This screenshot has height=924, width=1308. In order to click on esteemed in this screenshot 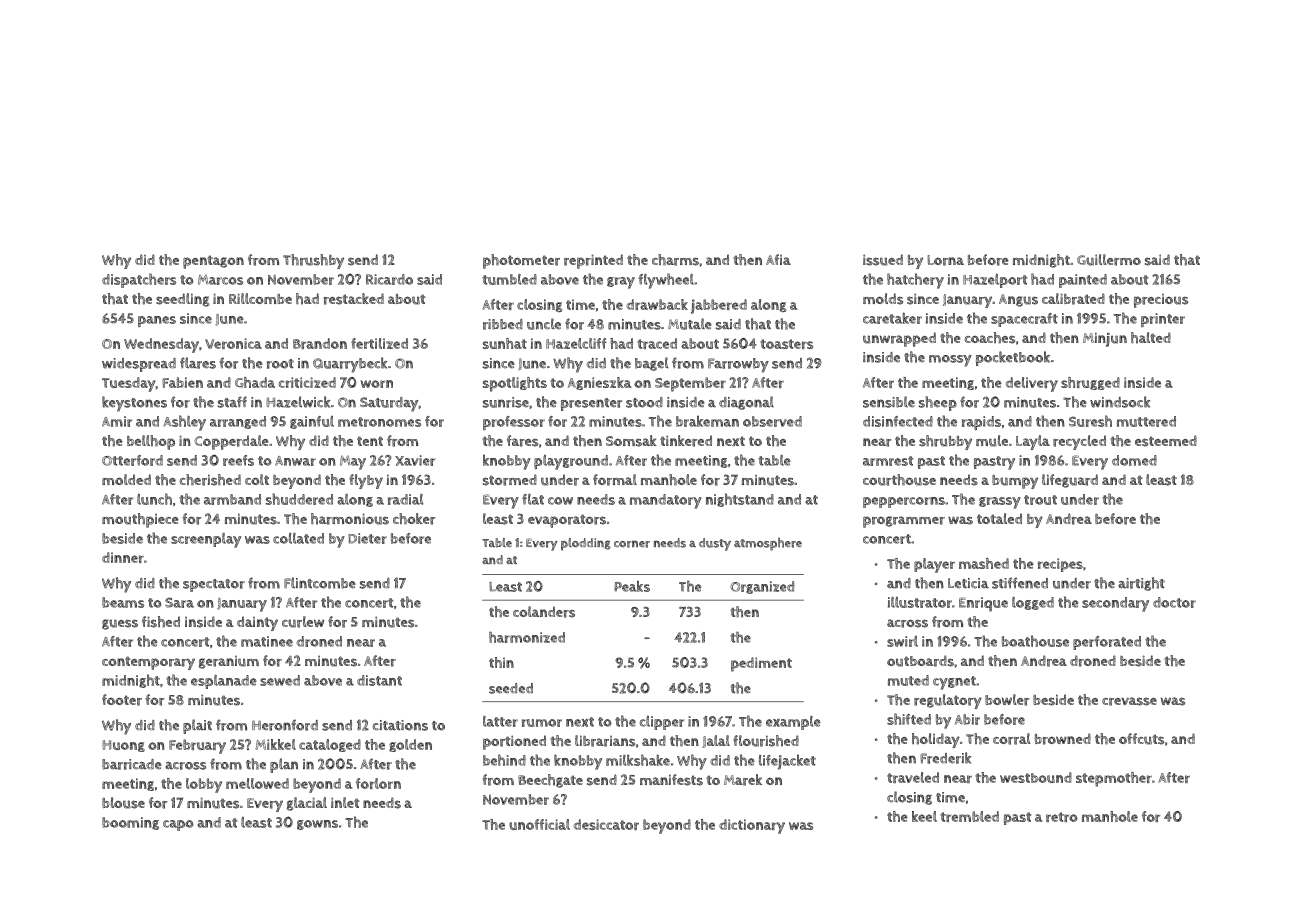, I will do `click(1166, 441)`.
